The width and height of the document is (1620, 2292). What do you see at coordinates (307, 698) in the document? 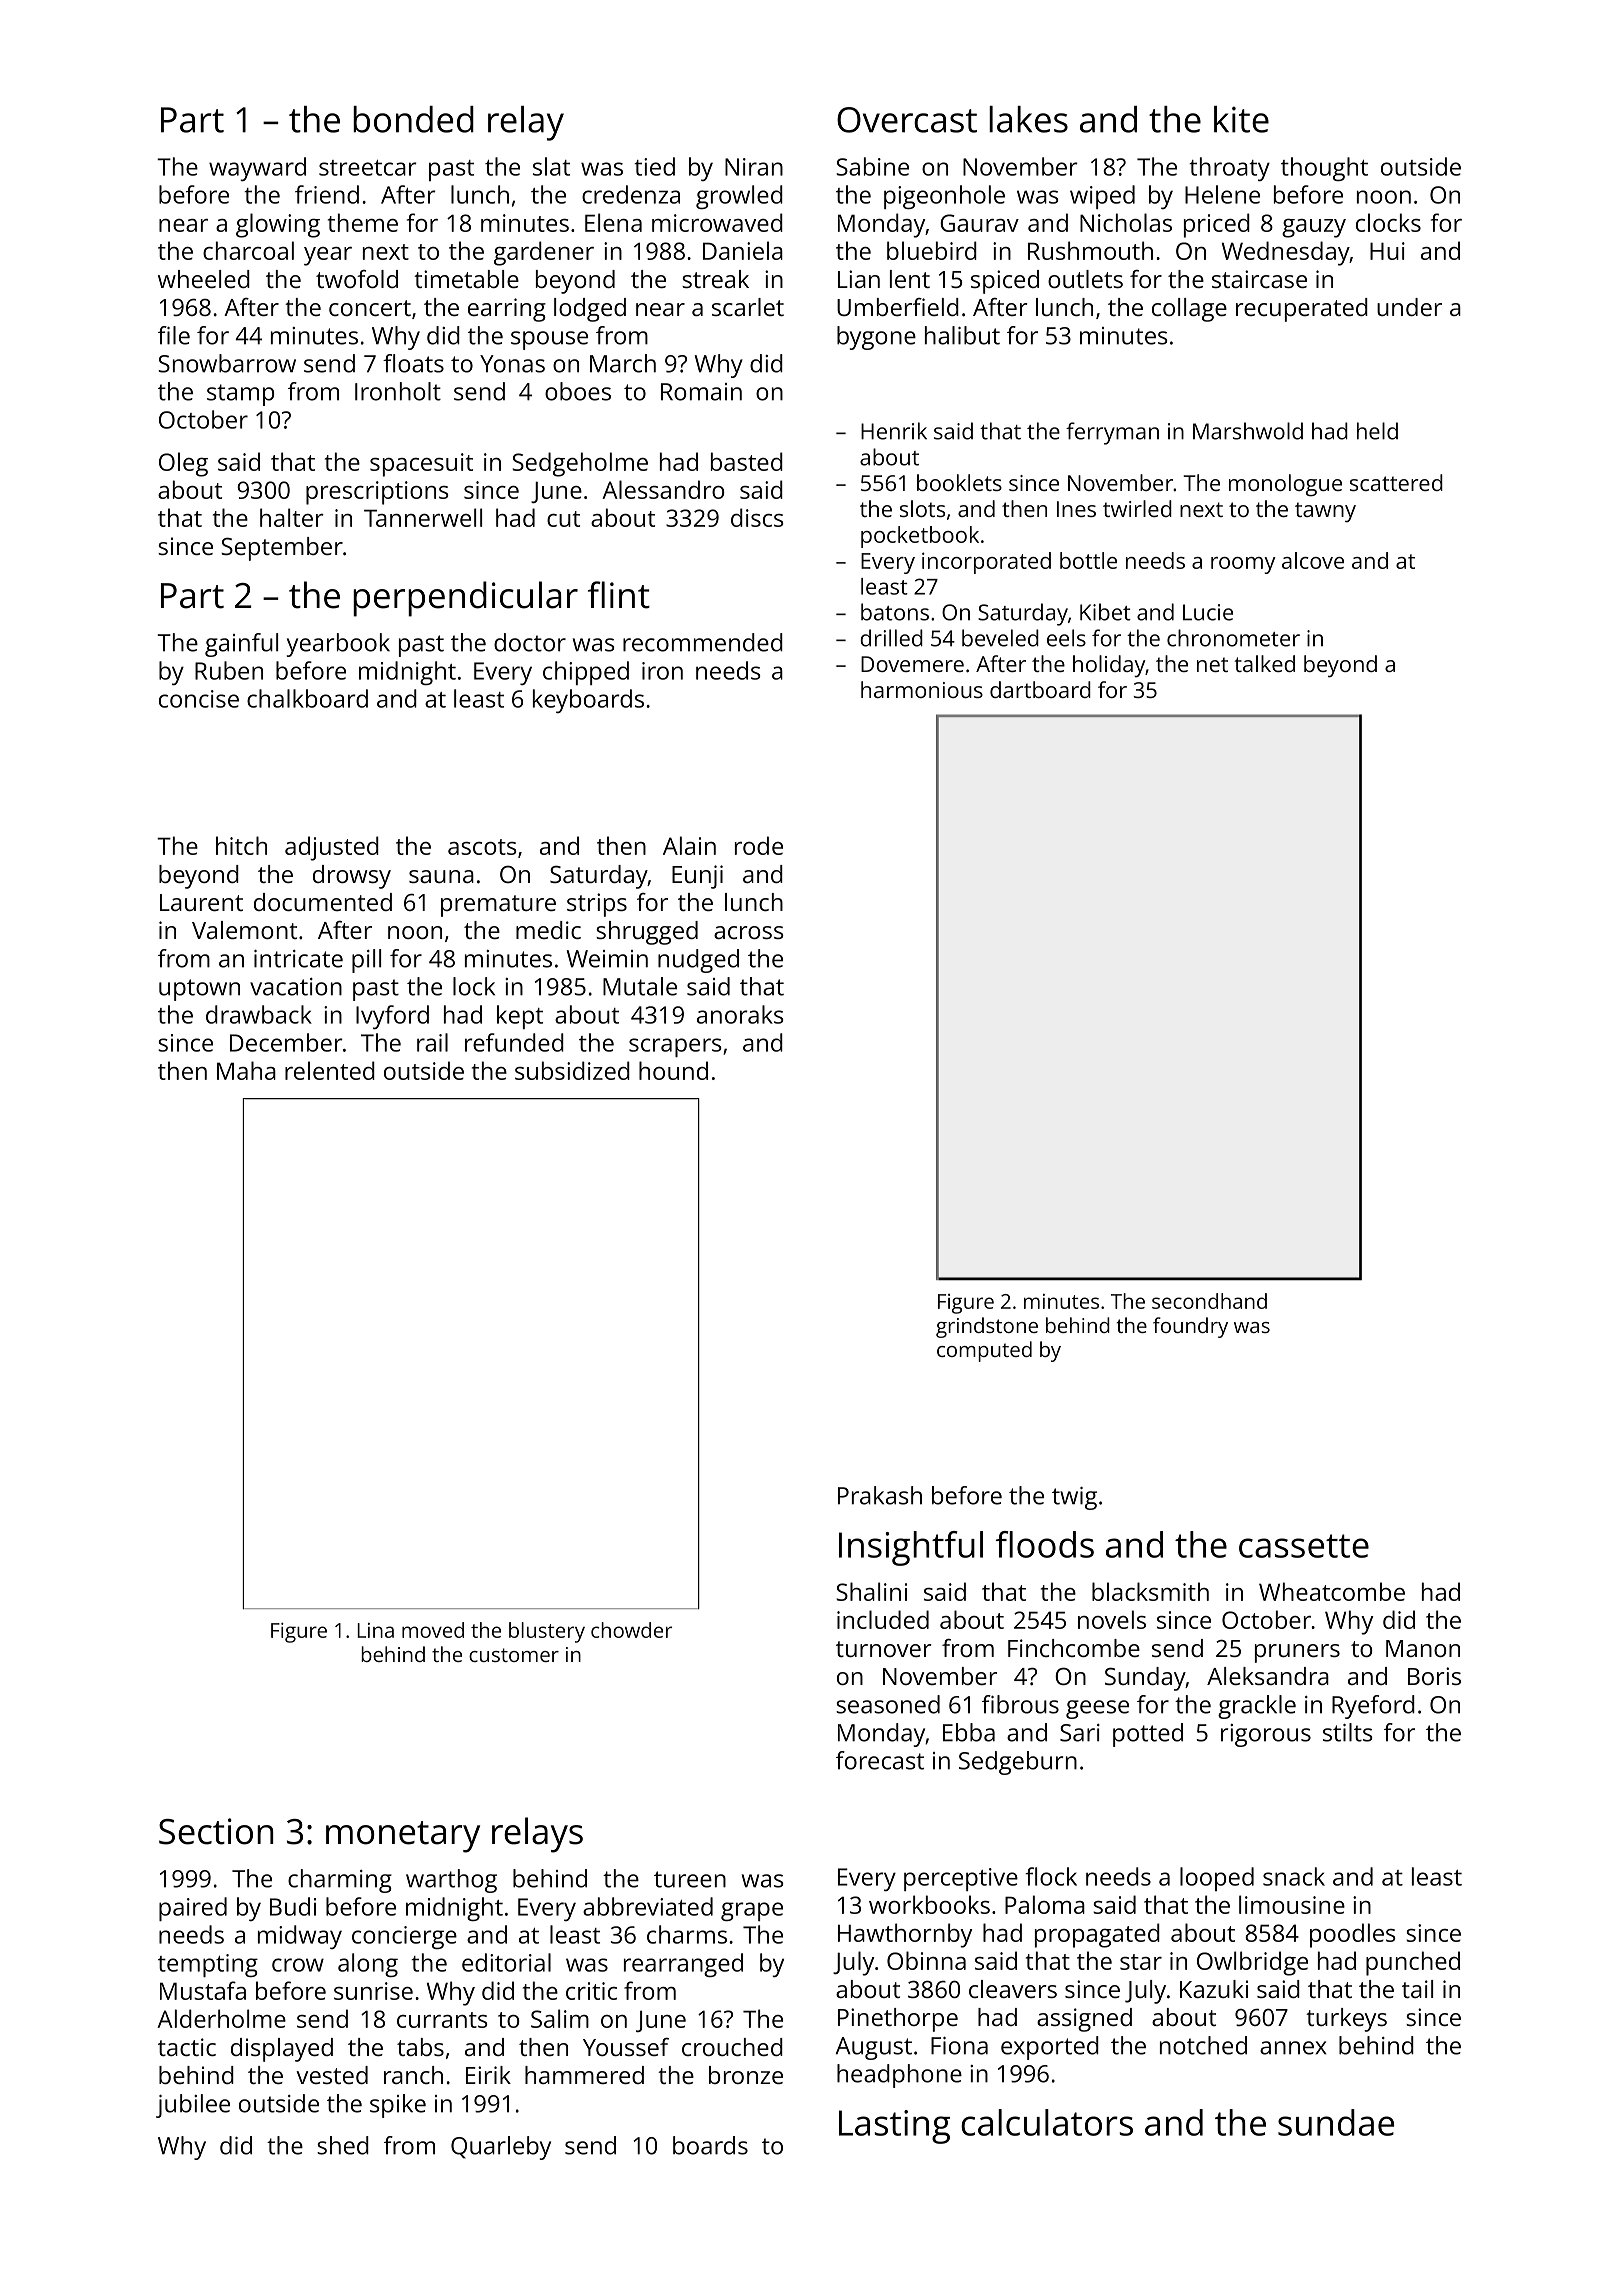
I see `chalkboard` at bounding box center [307, 698].
